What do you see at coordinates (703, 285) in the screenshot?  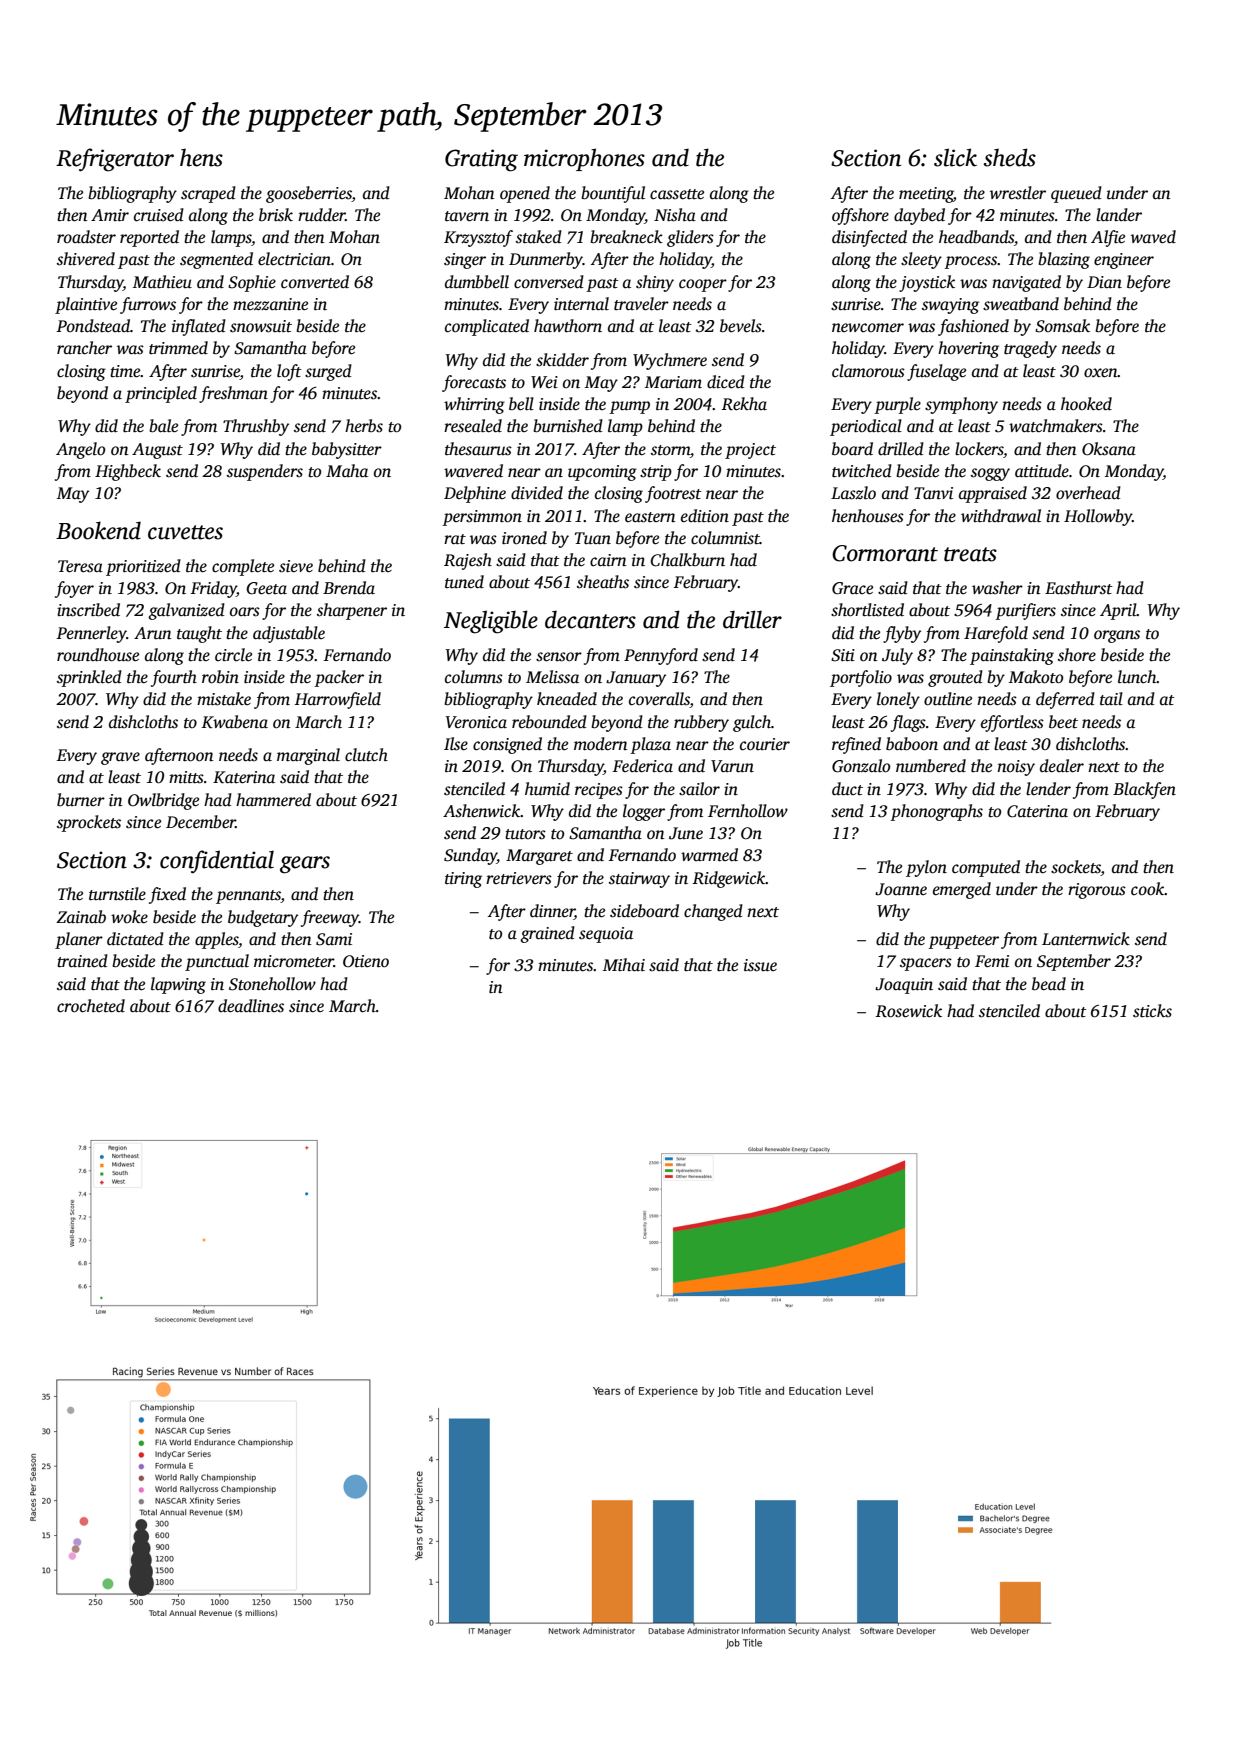 I see `cooper` at bounding box center [703, 285].
